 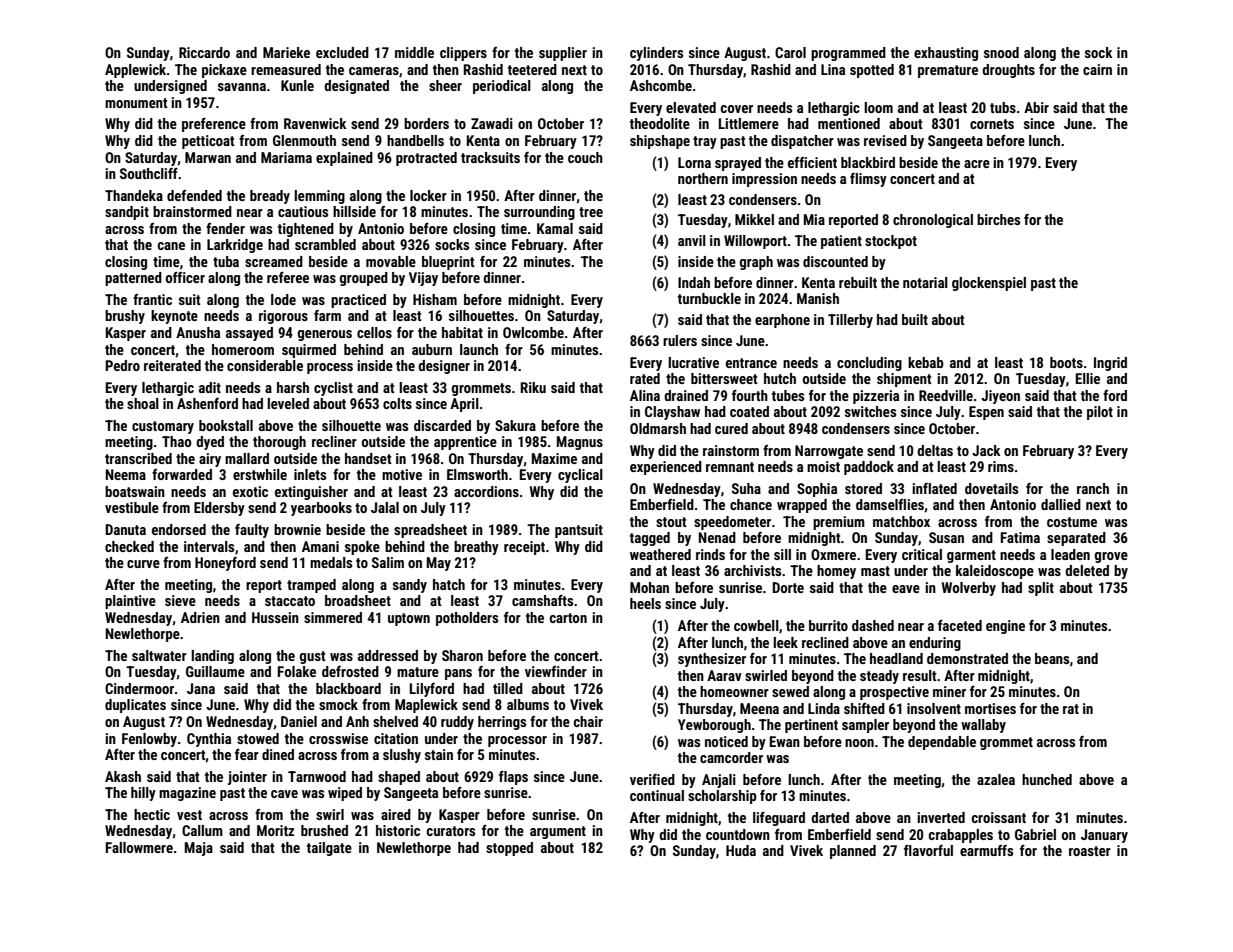 I want to click on cameras, so click(x=374, y=71).
